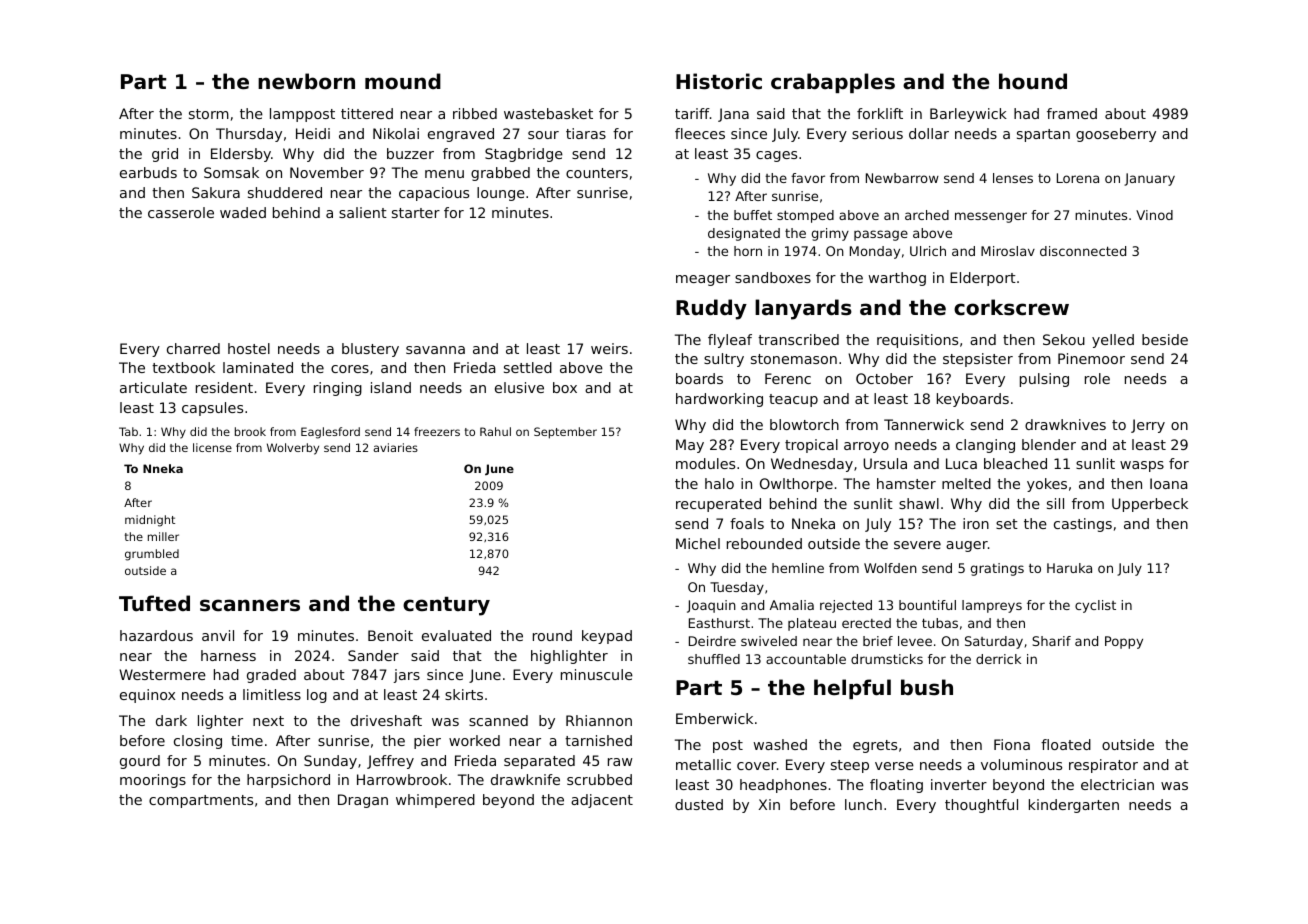 This screenshot has height=924, width=1308. I want to click on flyleaf, so click(730, 341).
